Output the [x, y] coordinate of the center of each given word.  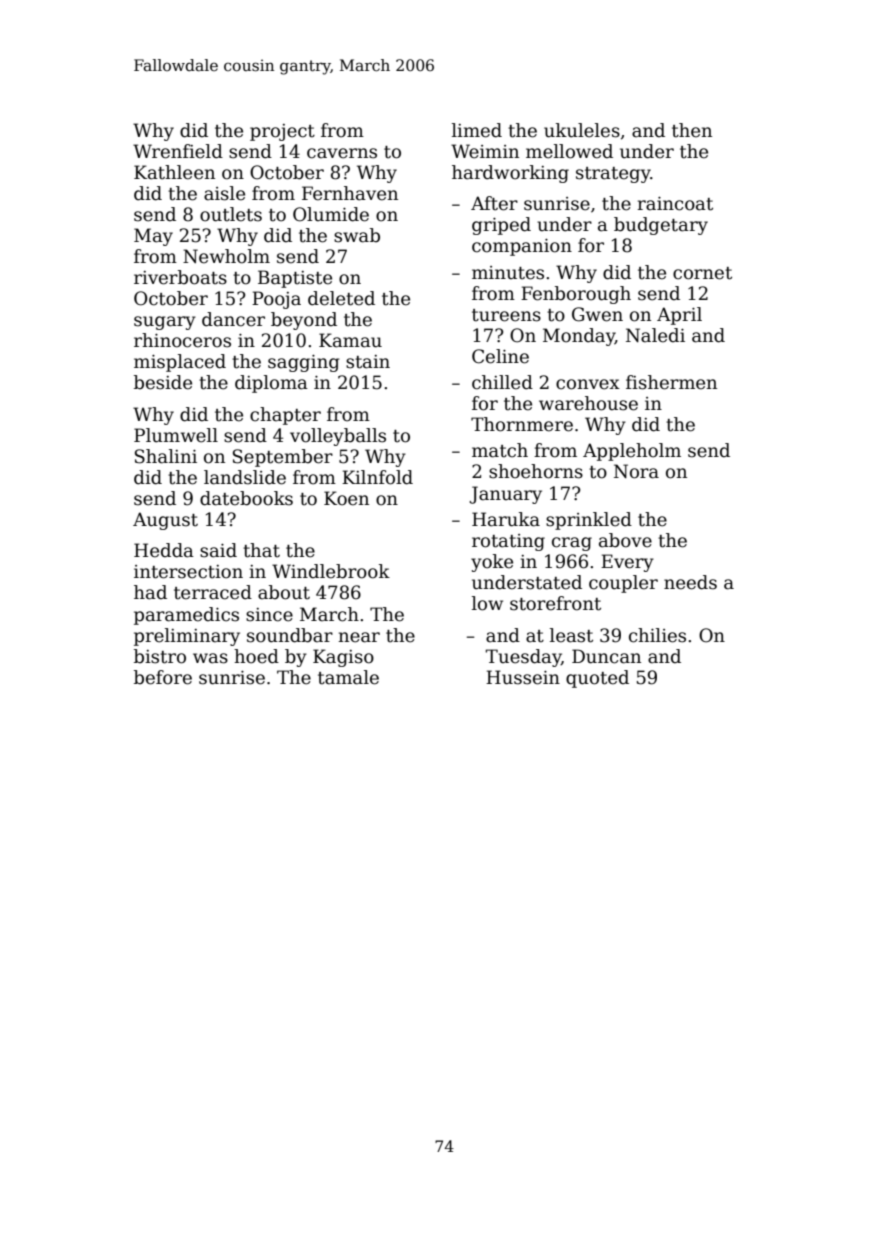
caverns [342, 153]
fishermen [671, 382]
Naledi [655, 335]
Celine [500, 356]
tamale [348, 677]
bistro [160, 656]
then [692, 130]
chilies [657, 635]
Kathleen [174, 172]
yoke [492, 563]
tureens [506, 315]
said [218, 550]
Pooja [276, 300]
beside [163, 382]
